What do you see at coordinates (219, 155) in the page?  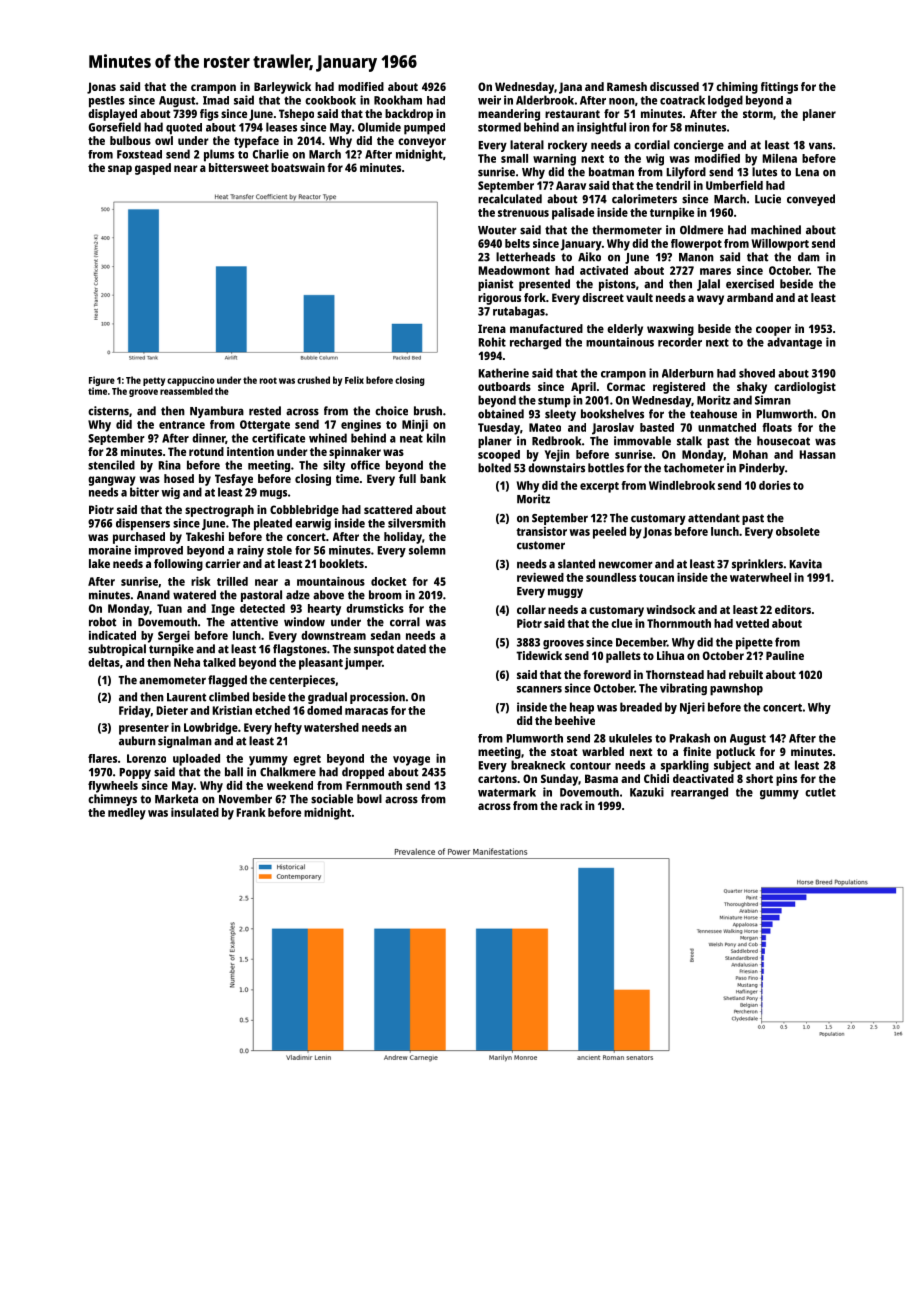 I see `plums` at bounding box center [219, 155].
